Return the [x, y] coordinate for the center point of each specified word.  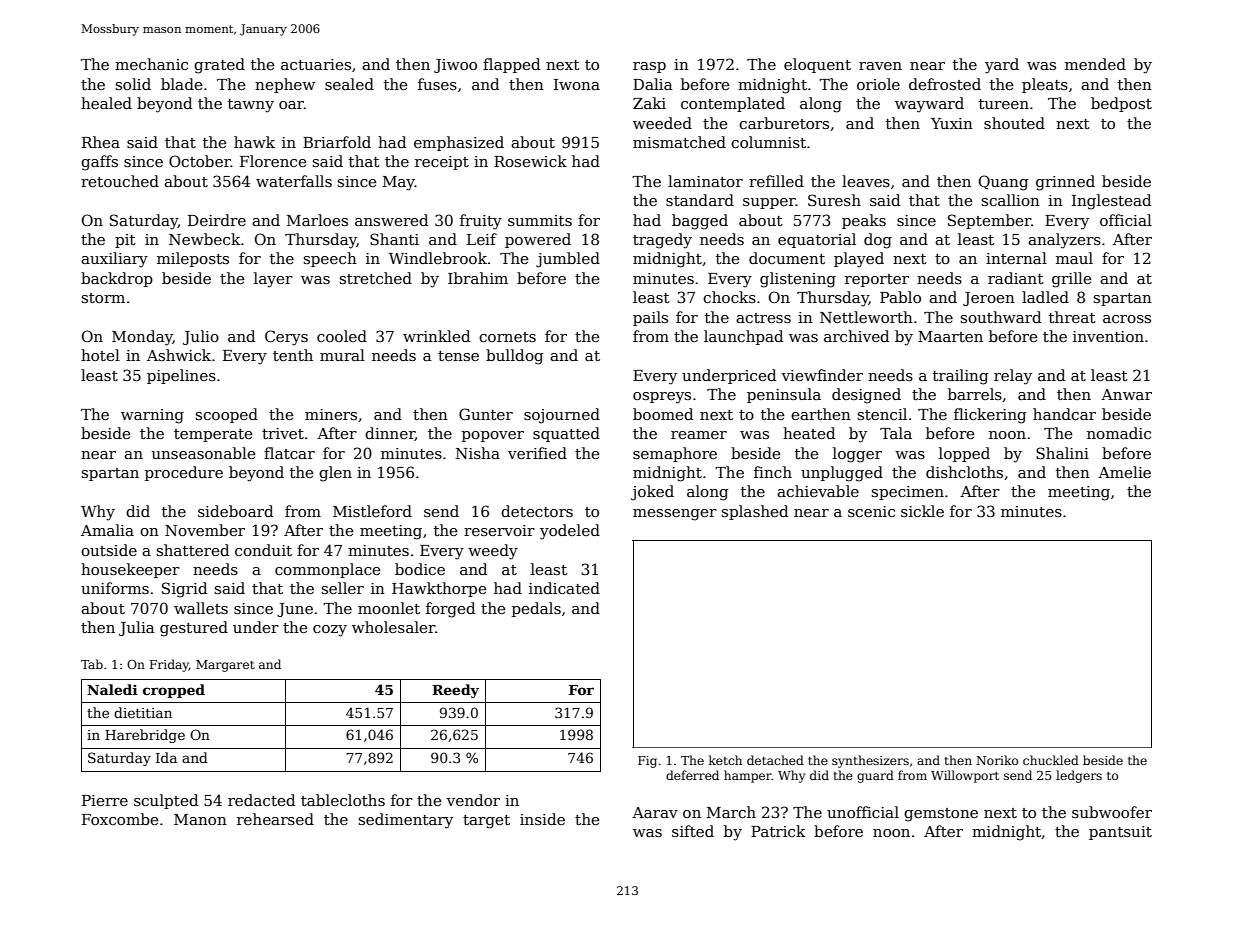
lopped [964, 454]
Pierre [105, 800]
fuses [437, 84]
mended [1095, 64]
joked [652, 493]
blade [182, 84]
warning [152, 416]
